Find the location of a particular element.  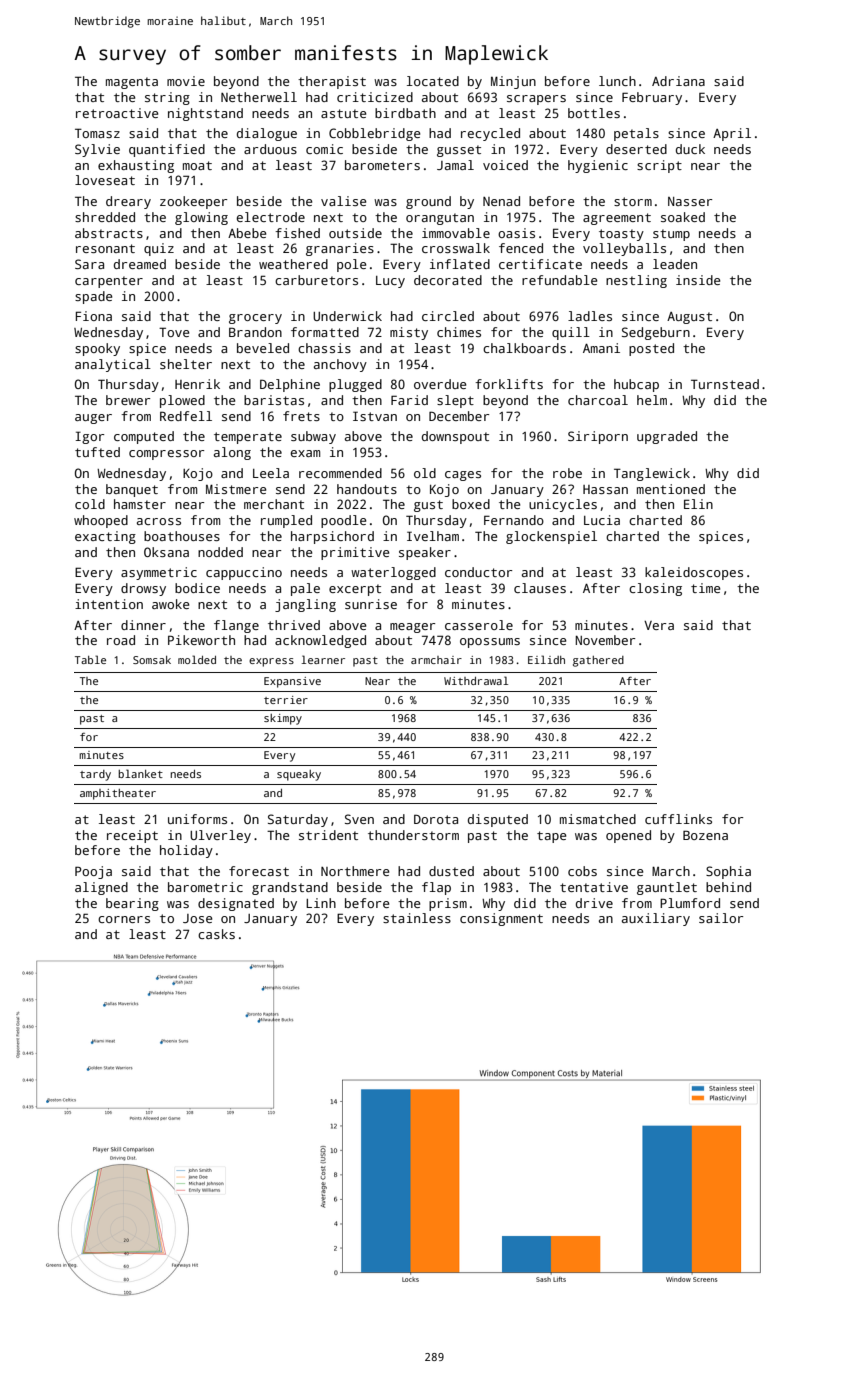

located is located at coordinates (433, 81).
